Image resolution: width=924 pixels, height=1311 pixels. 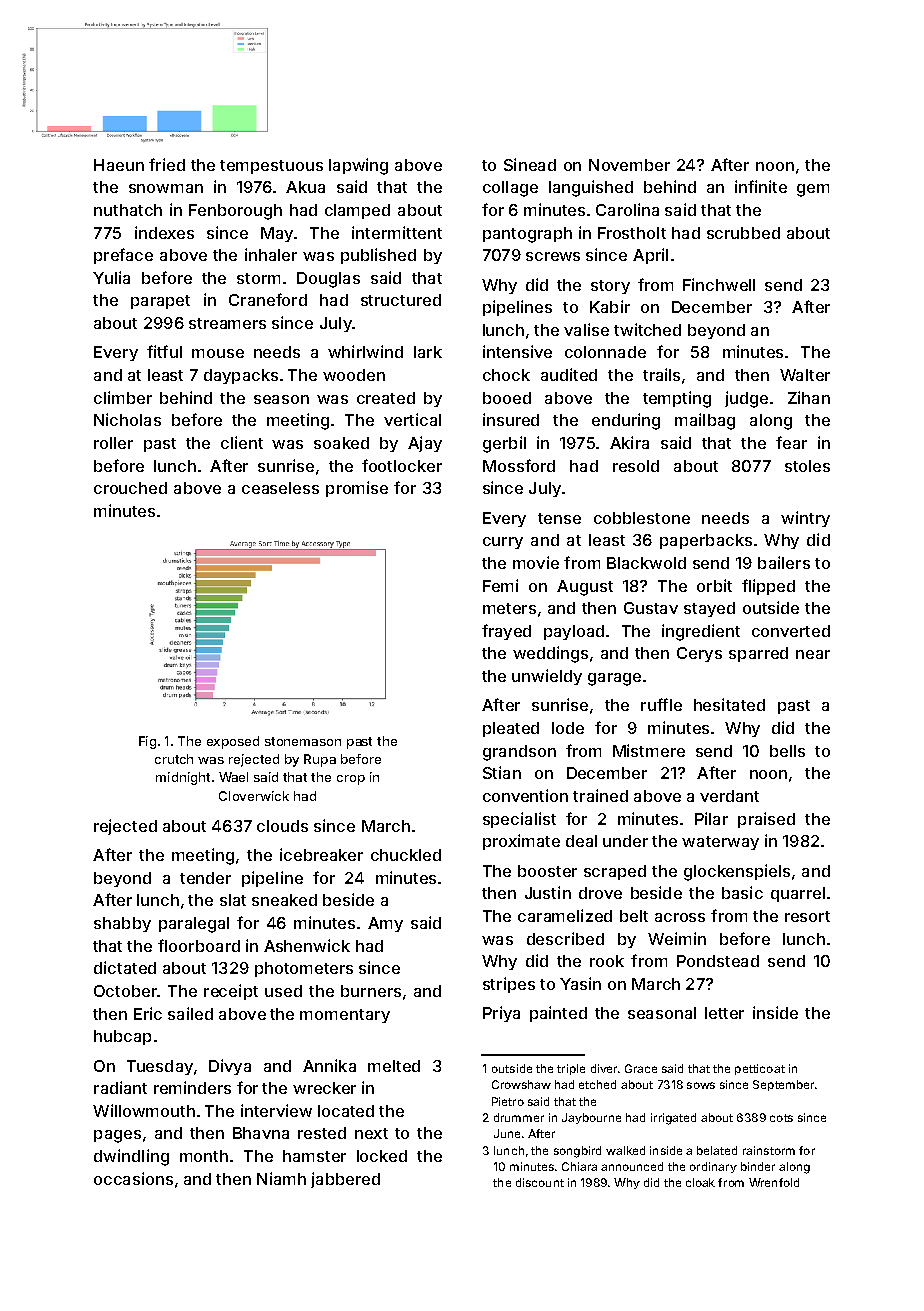 What do you see at coordinates (649, 750) in the document?
I see `Mistmere` at bounding box center [649, 750].
